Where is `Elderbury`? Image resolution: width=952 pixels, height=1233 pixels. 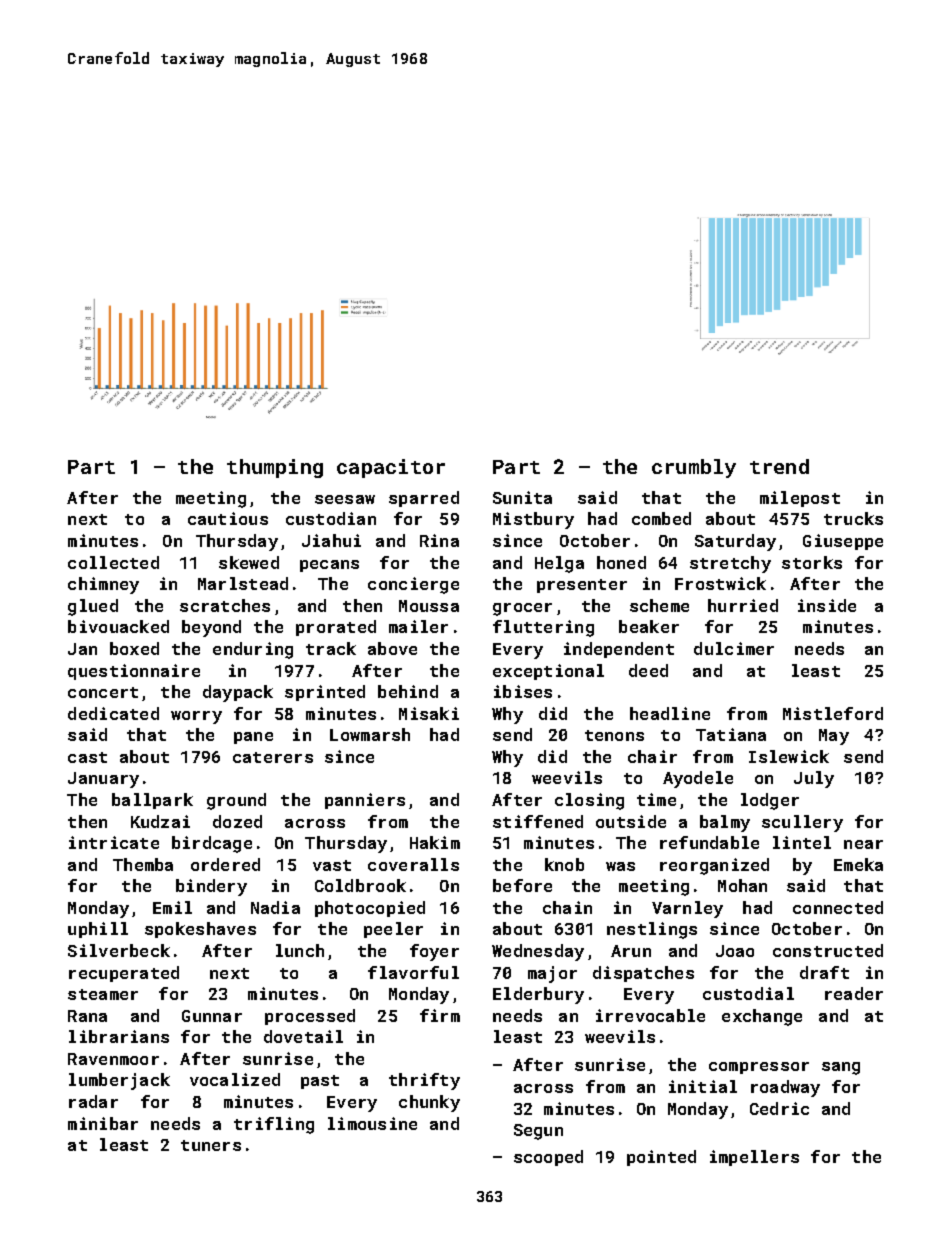 Elderbury is located at coordinates (538, 995).
